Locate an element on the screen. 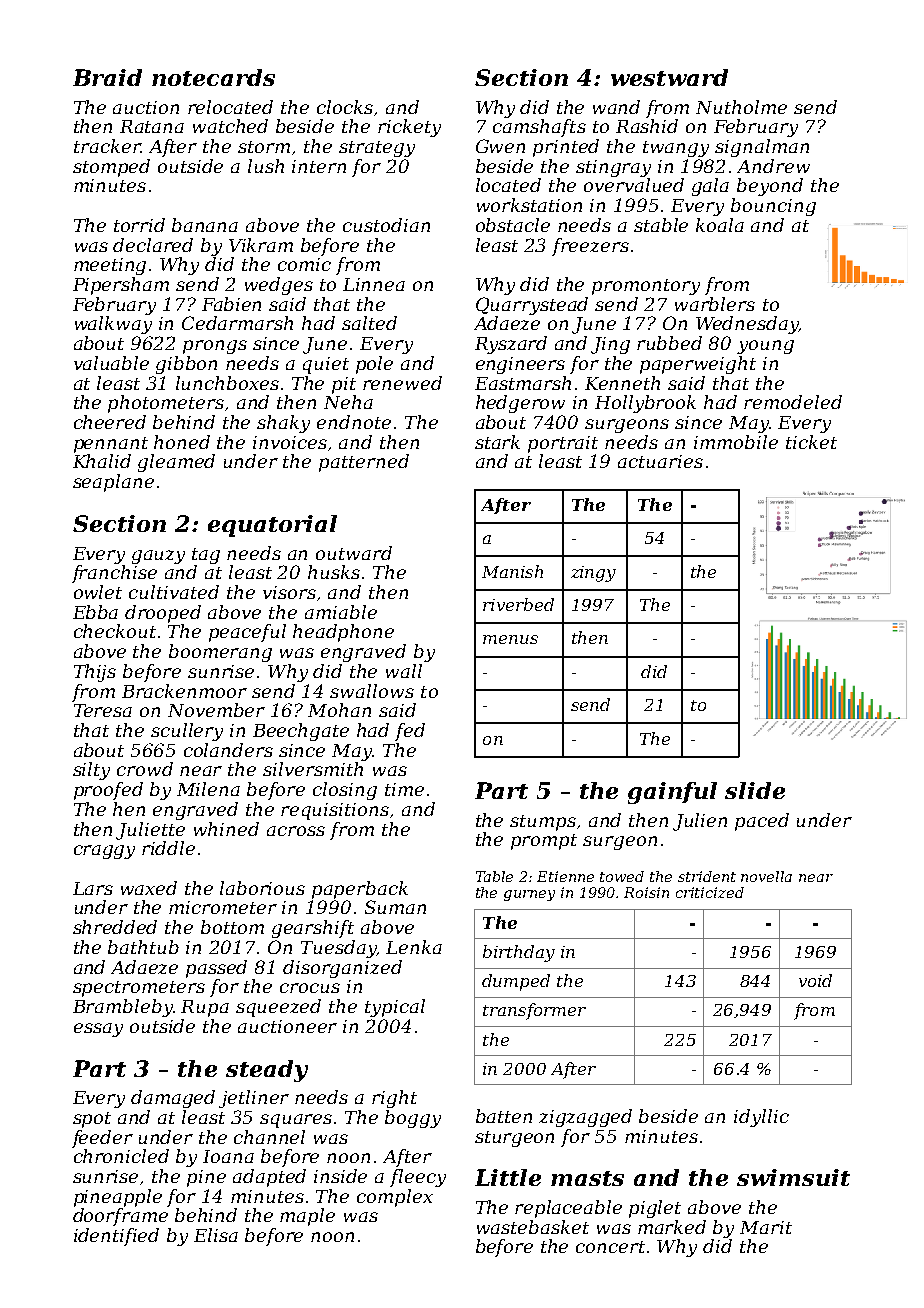  owlet is located at coordinates (98, 592).
